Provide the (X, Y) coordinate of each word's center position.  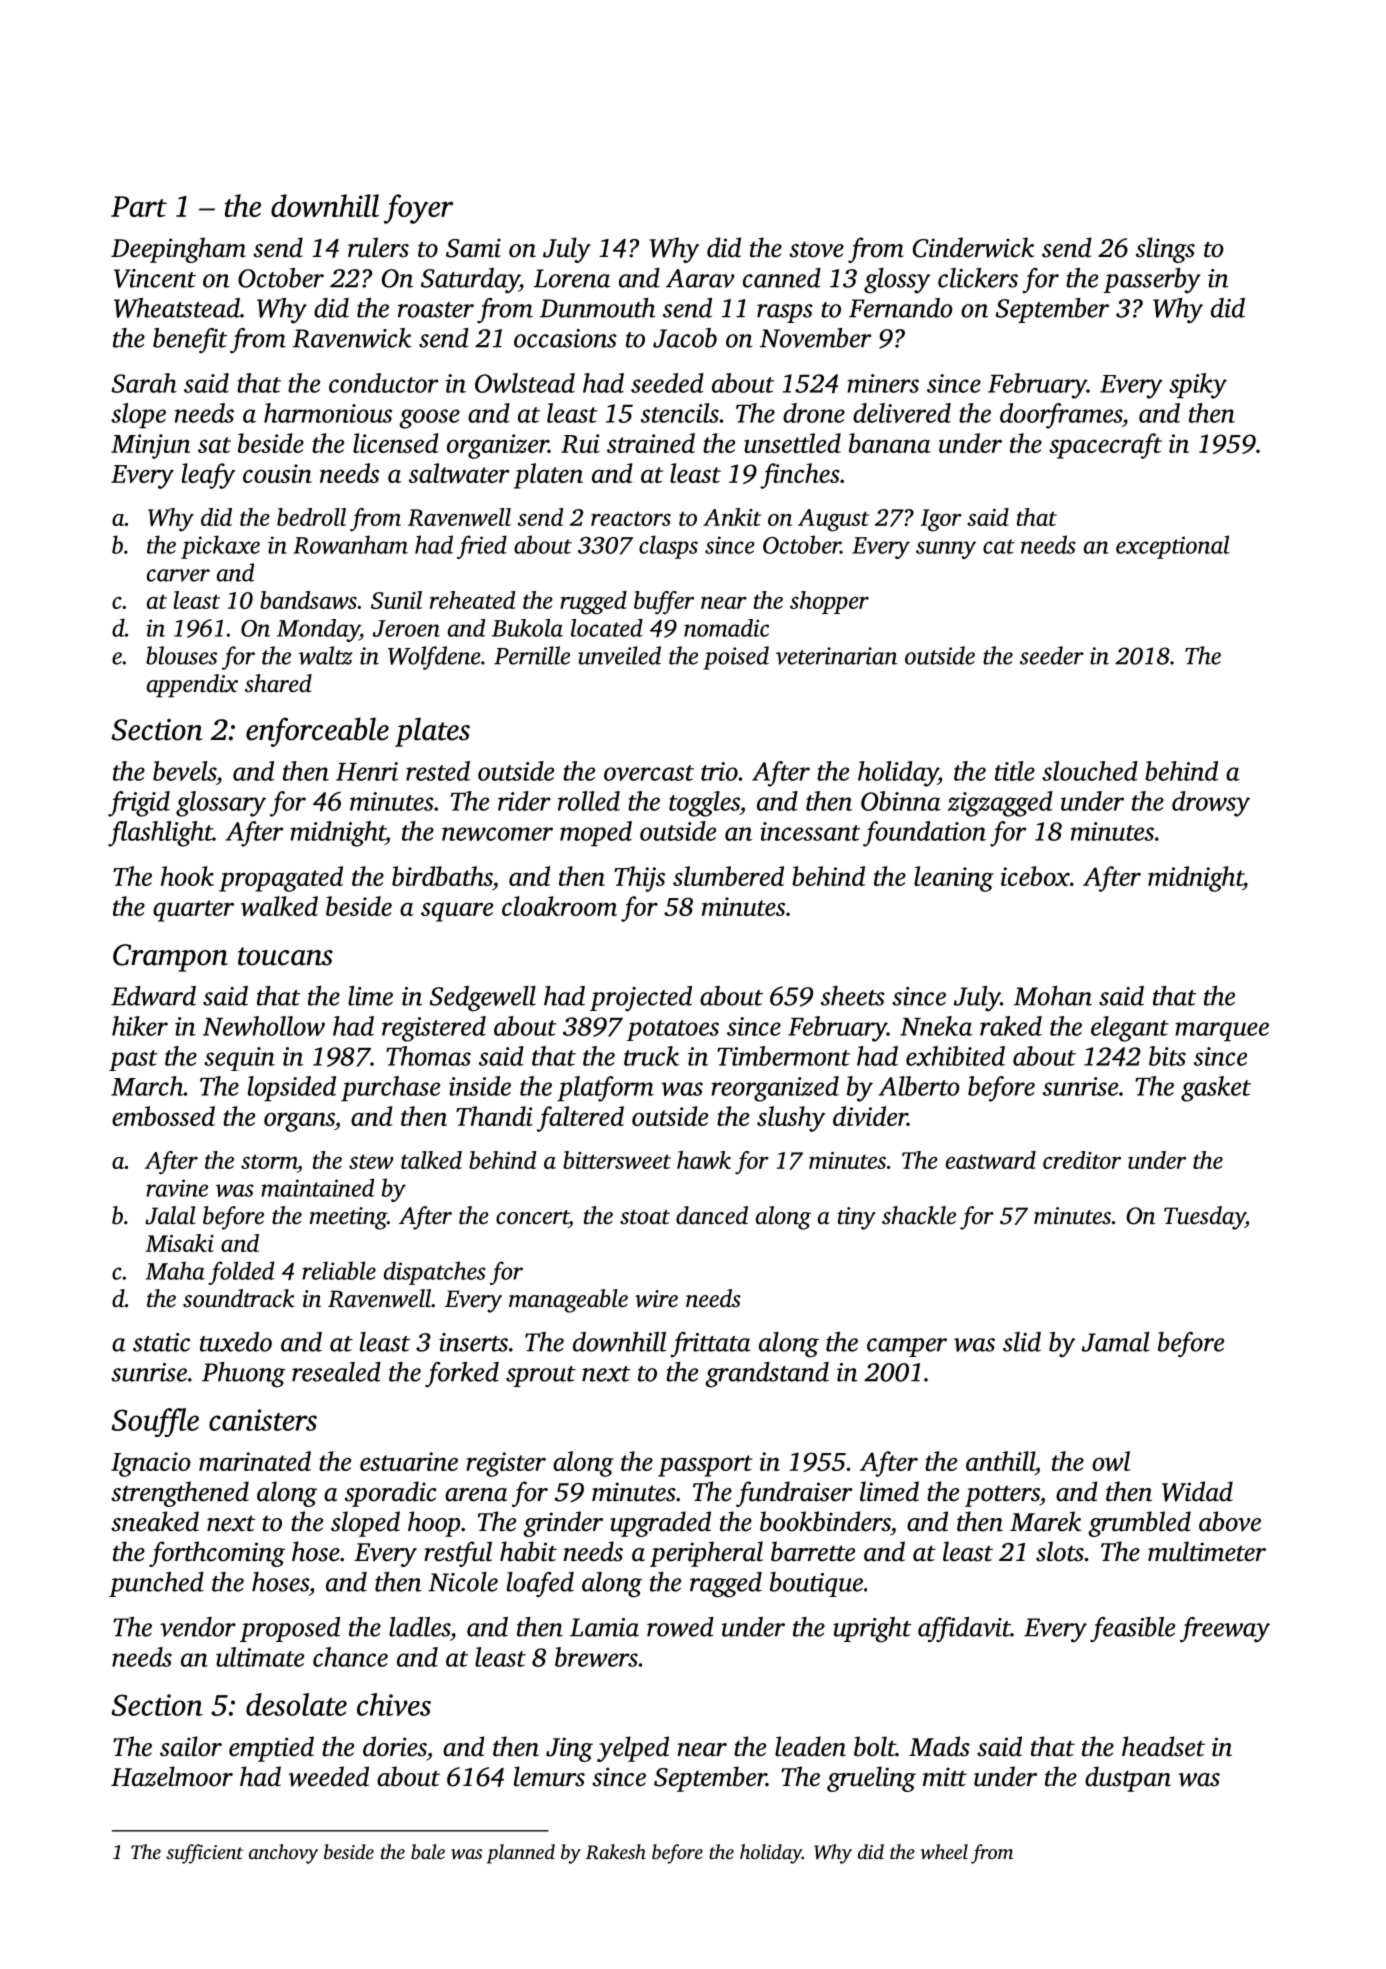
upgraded (660, 1524)
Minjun (151, 446)
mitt (945, 1777)
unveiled (619, 655)
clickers (978, 278)
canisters (263, 1420)
